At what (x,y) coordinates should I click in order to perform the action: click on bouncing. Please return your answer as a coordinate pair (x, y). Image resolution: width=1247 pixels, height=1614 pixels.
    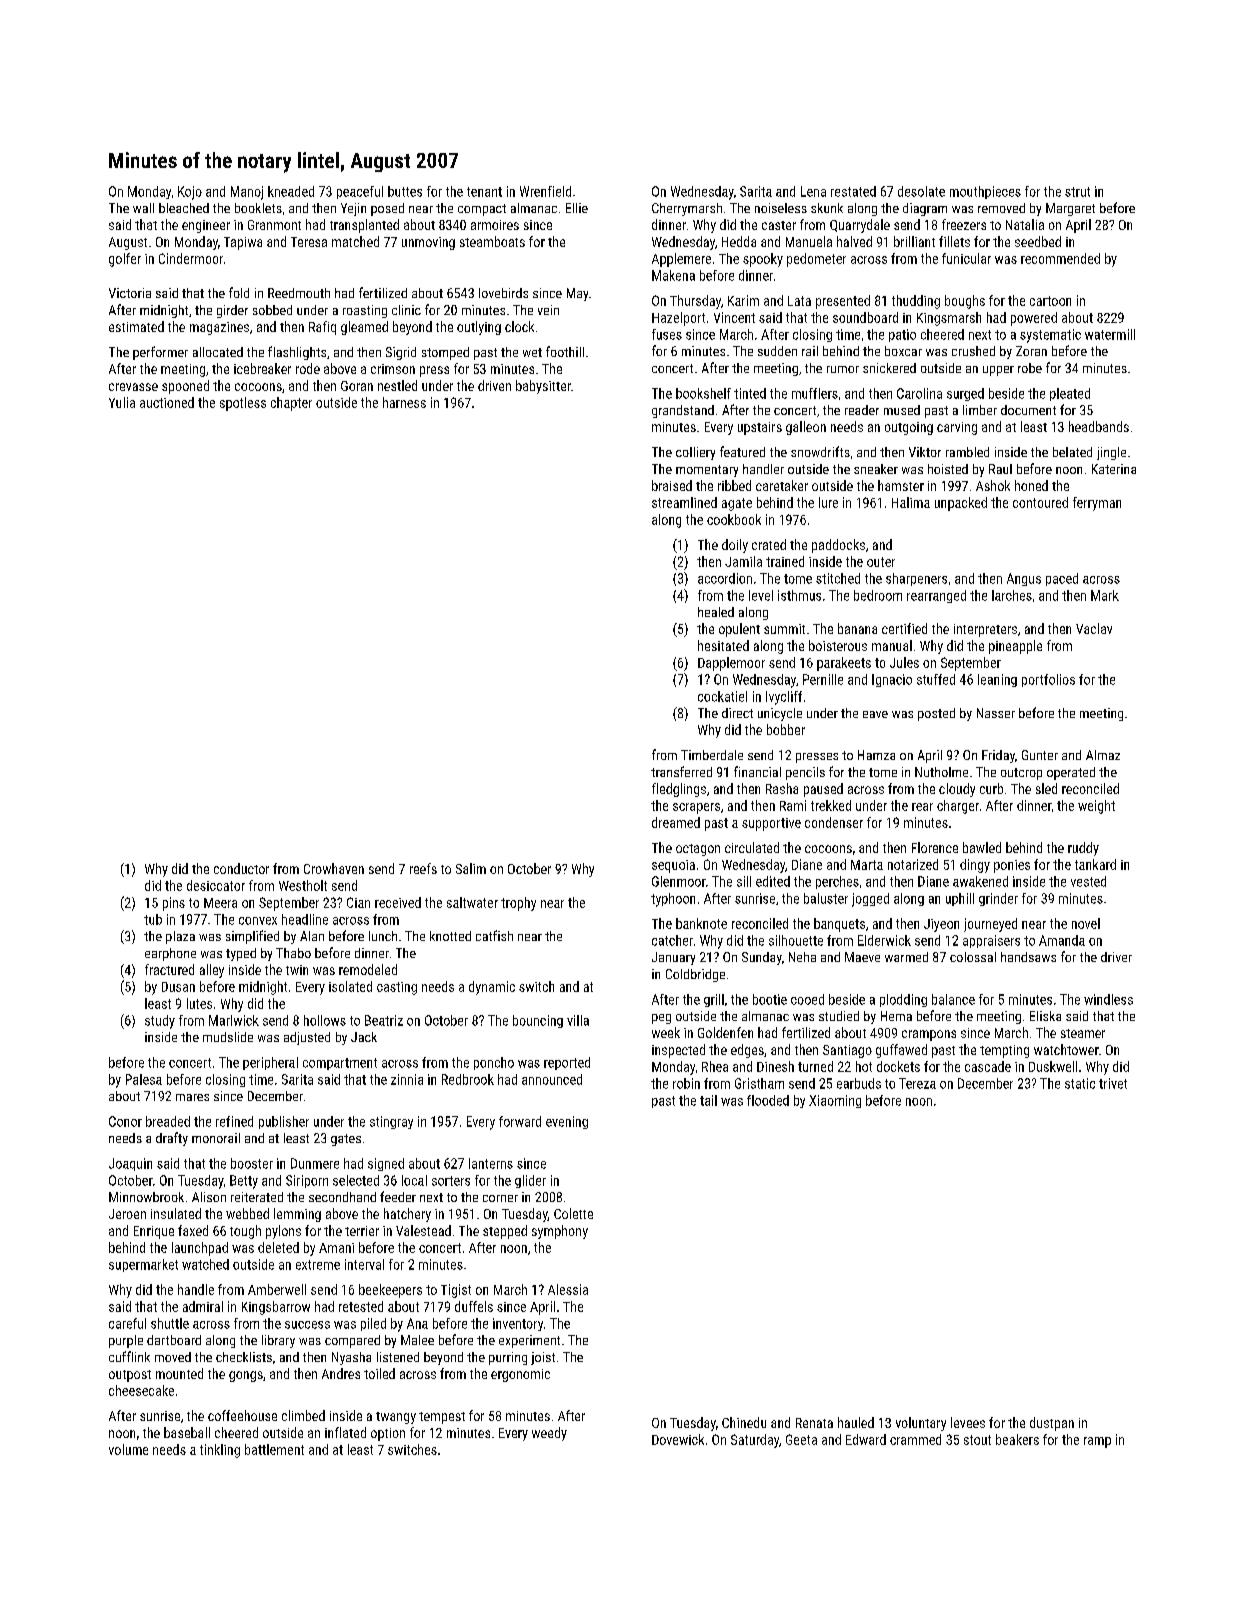
    Looking at the image, I should click on (538, 1021).
